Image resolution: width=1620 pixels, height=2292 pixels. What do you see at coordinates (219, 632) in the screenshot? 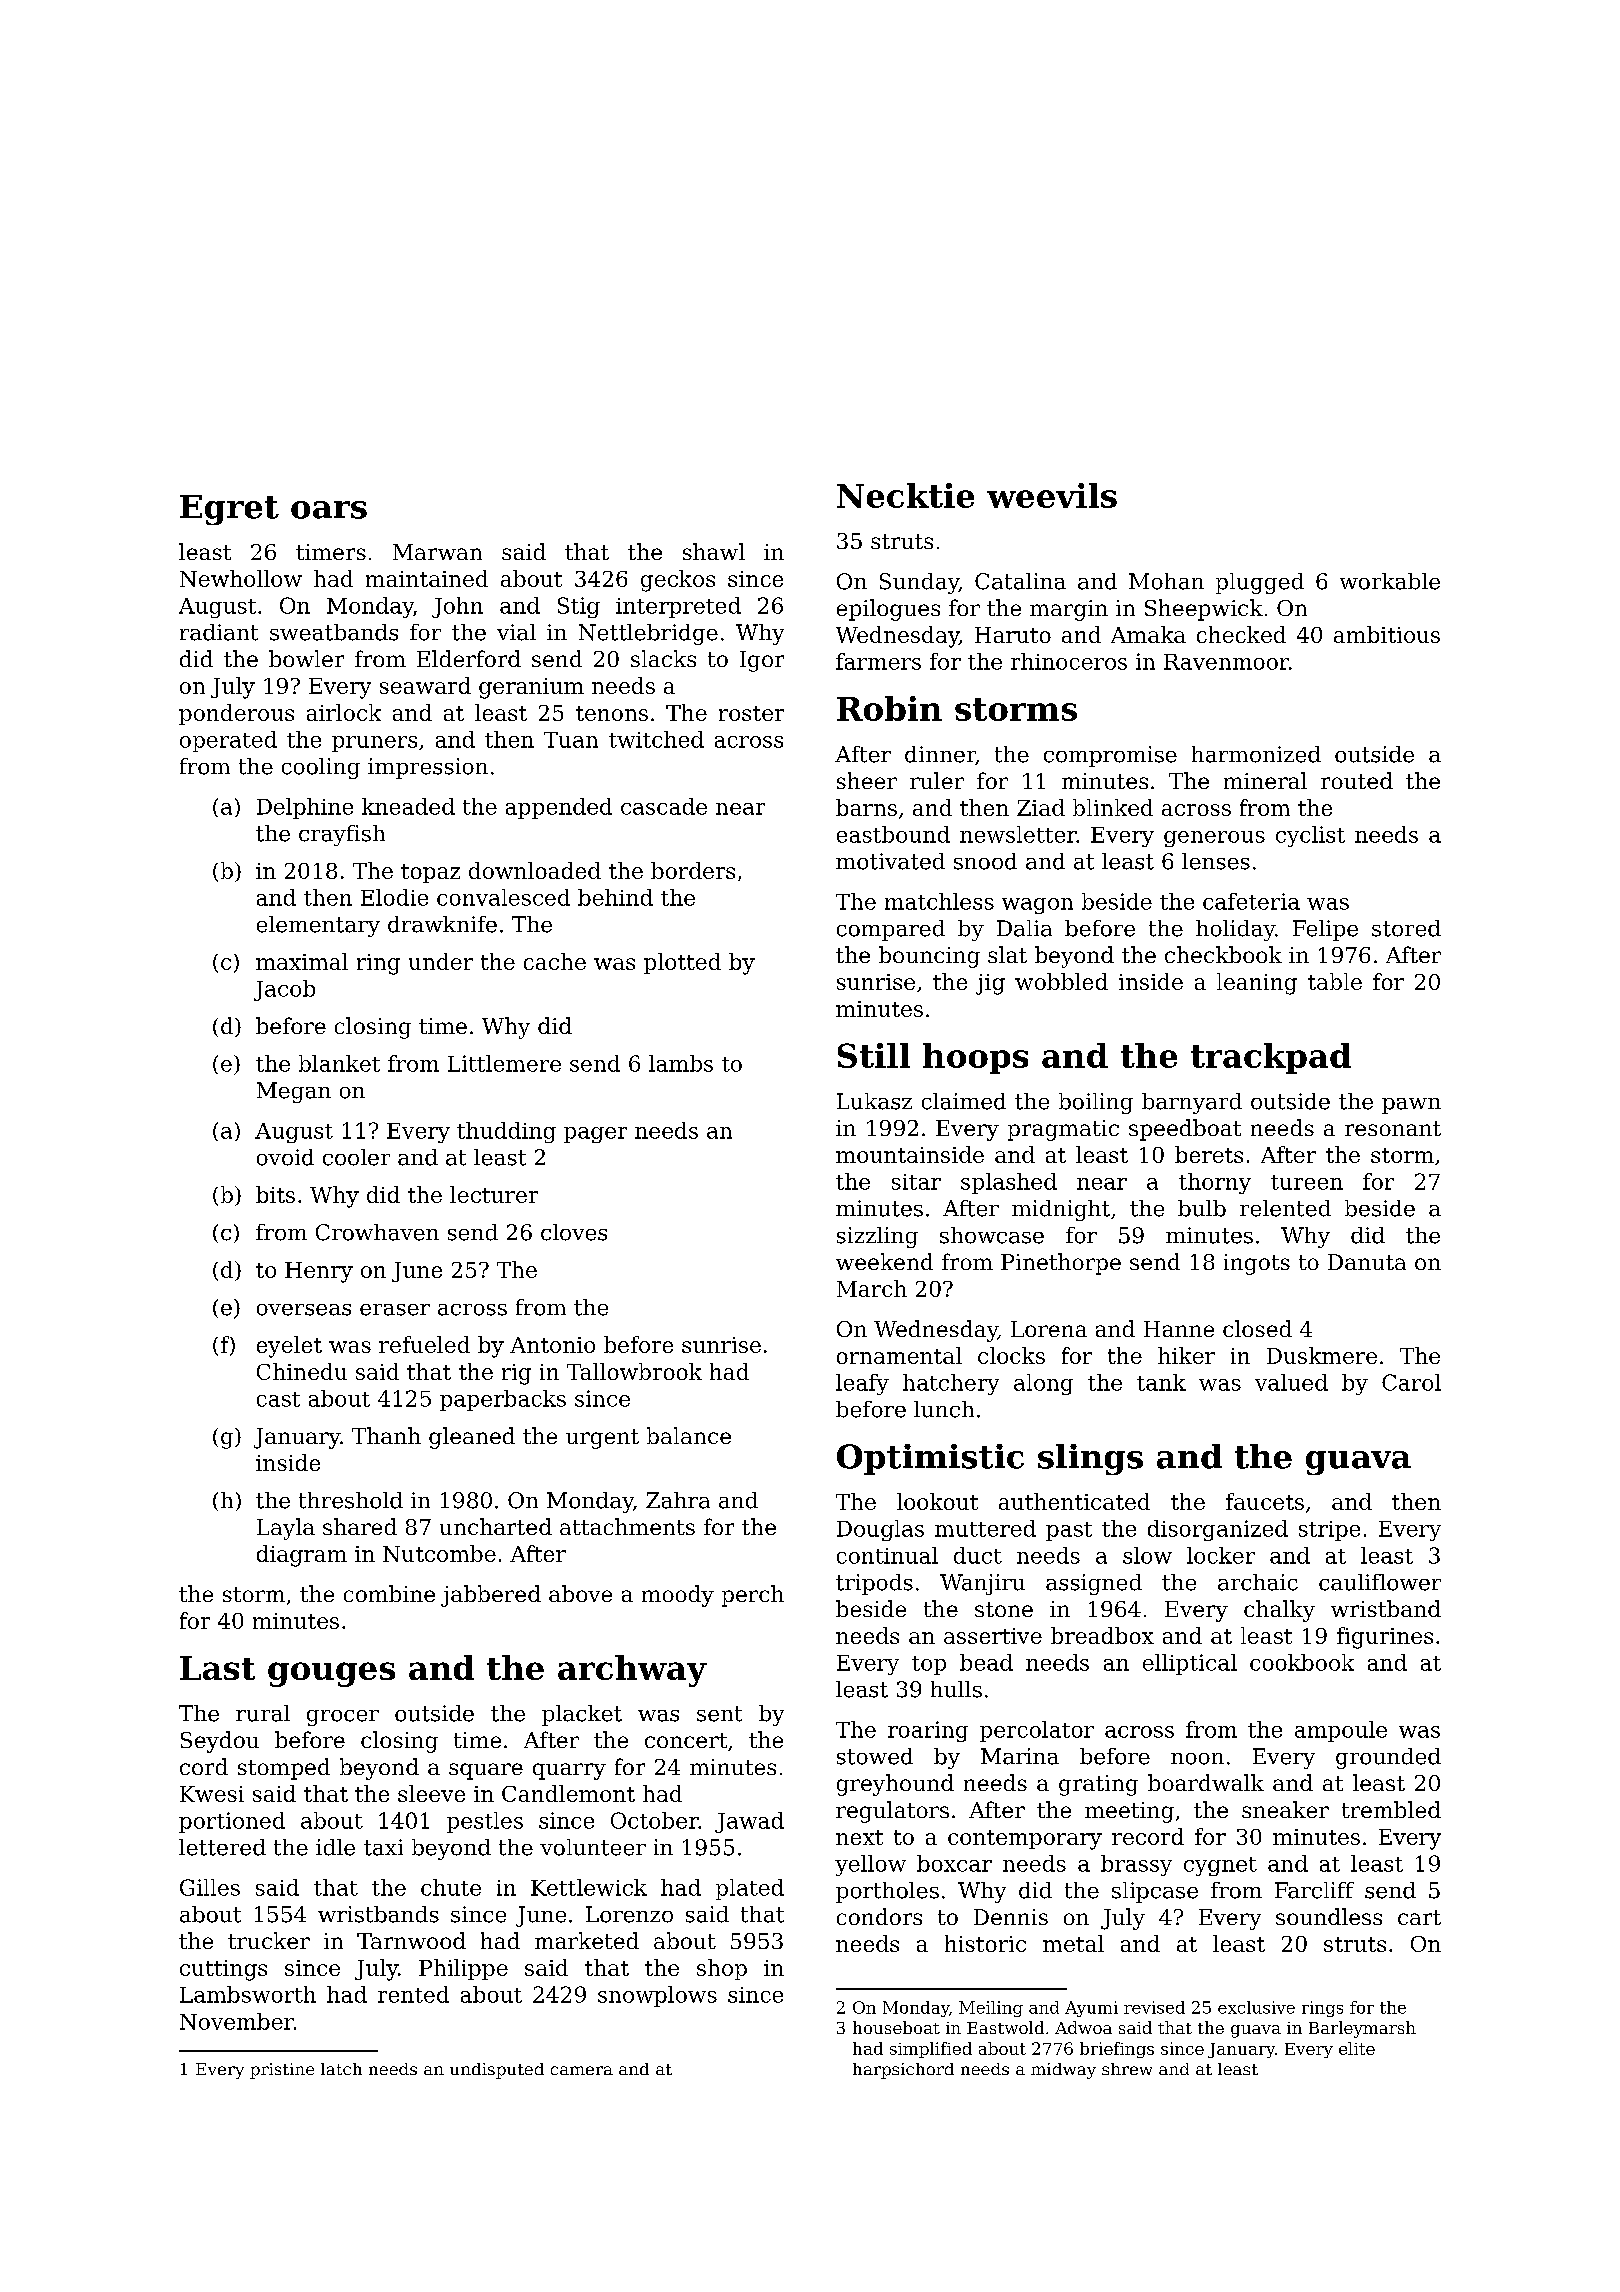
I see `radiant` at bounding box center [219, 632].
